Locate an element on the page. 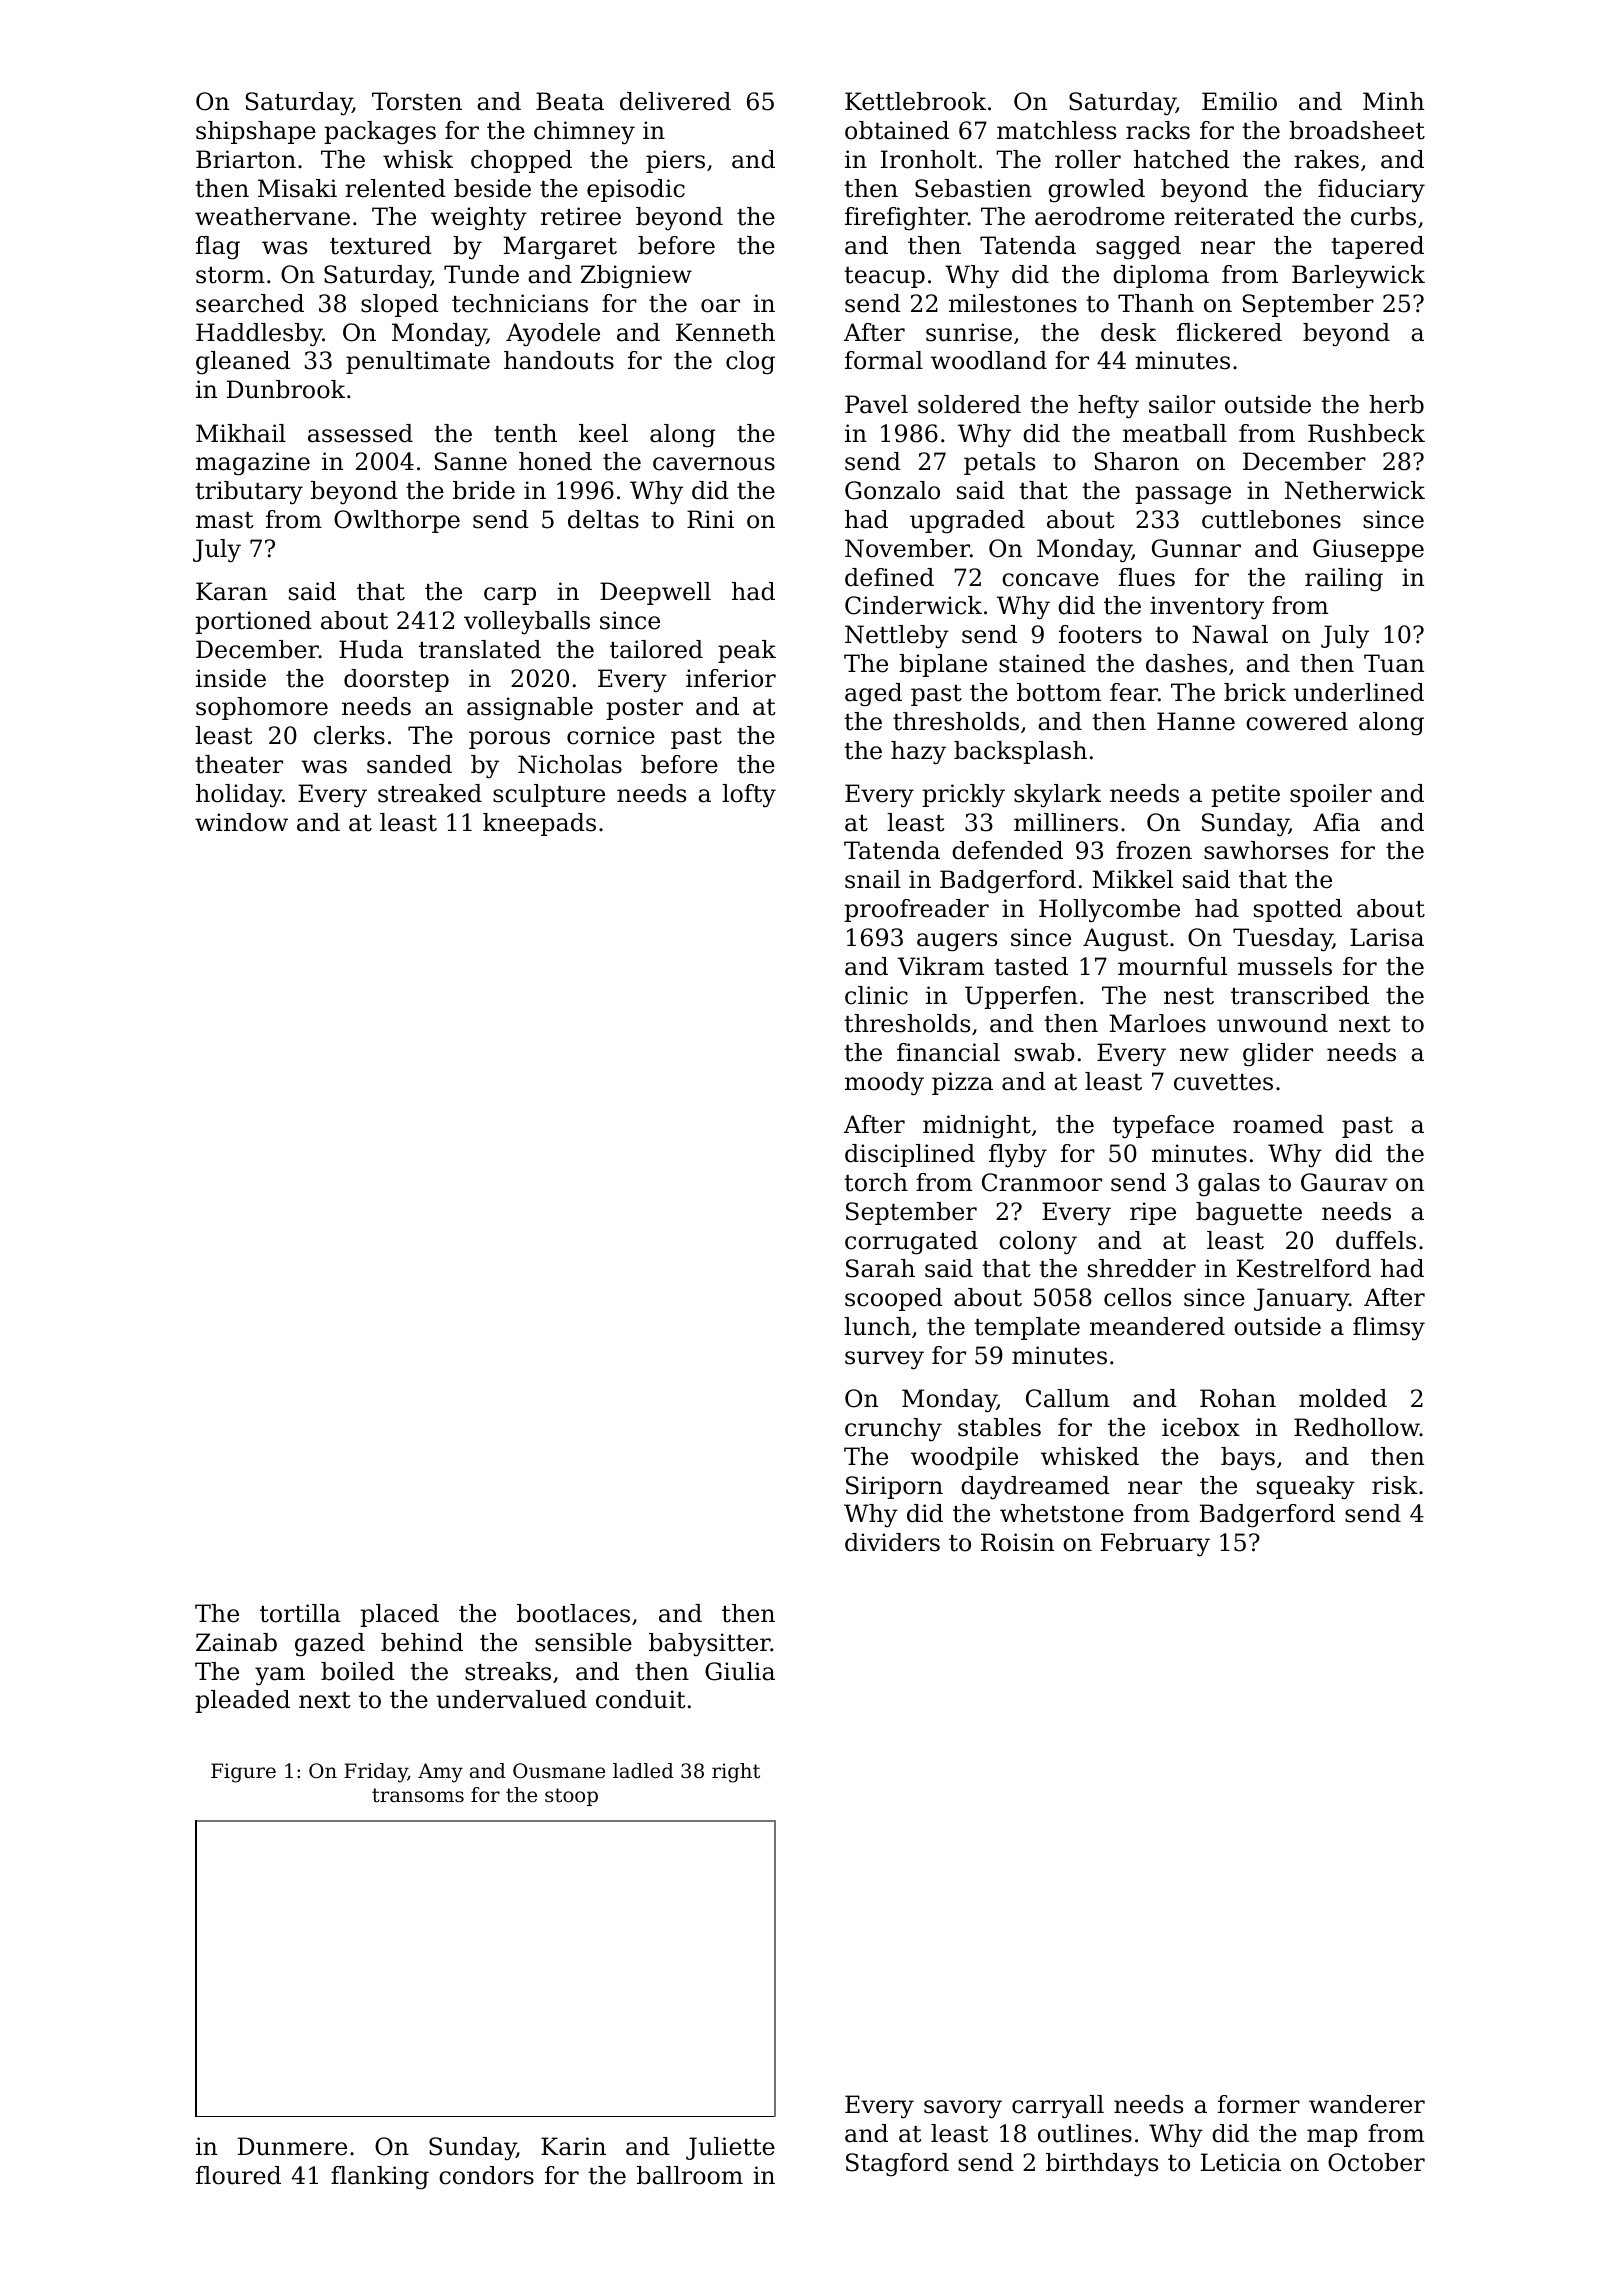 The image size is (1620, 2292). typeface is located at coordinates (1163, 1127).
